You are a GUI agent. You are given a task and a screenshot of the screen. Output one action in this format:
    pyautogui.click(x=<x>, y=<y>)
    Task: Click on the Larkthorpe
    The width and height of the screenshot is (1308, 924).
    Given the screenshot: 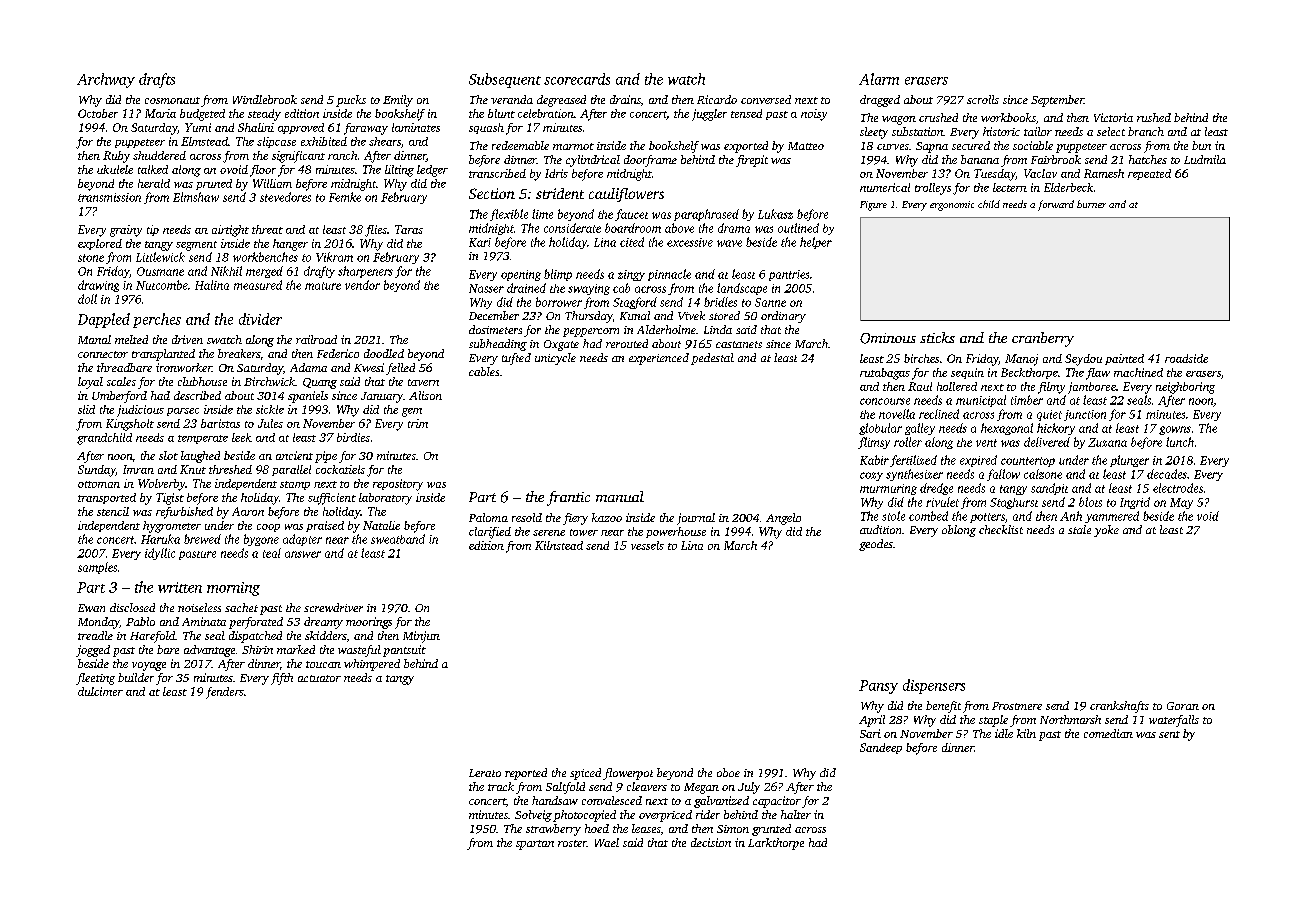 What is the action you would take?
    pyautogui.click(x=776, y=844)
